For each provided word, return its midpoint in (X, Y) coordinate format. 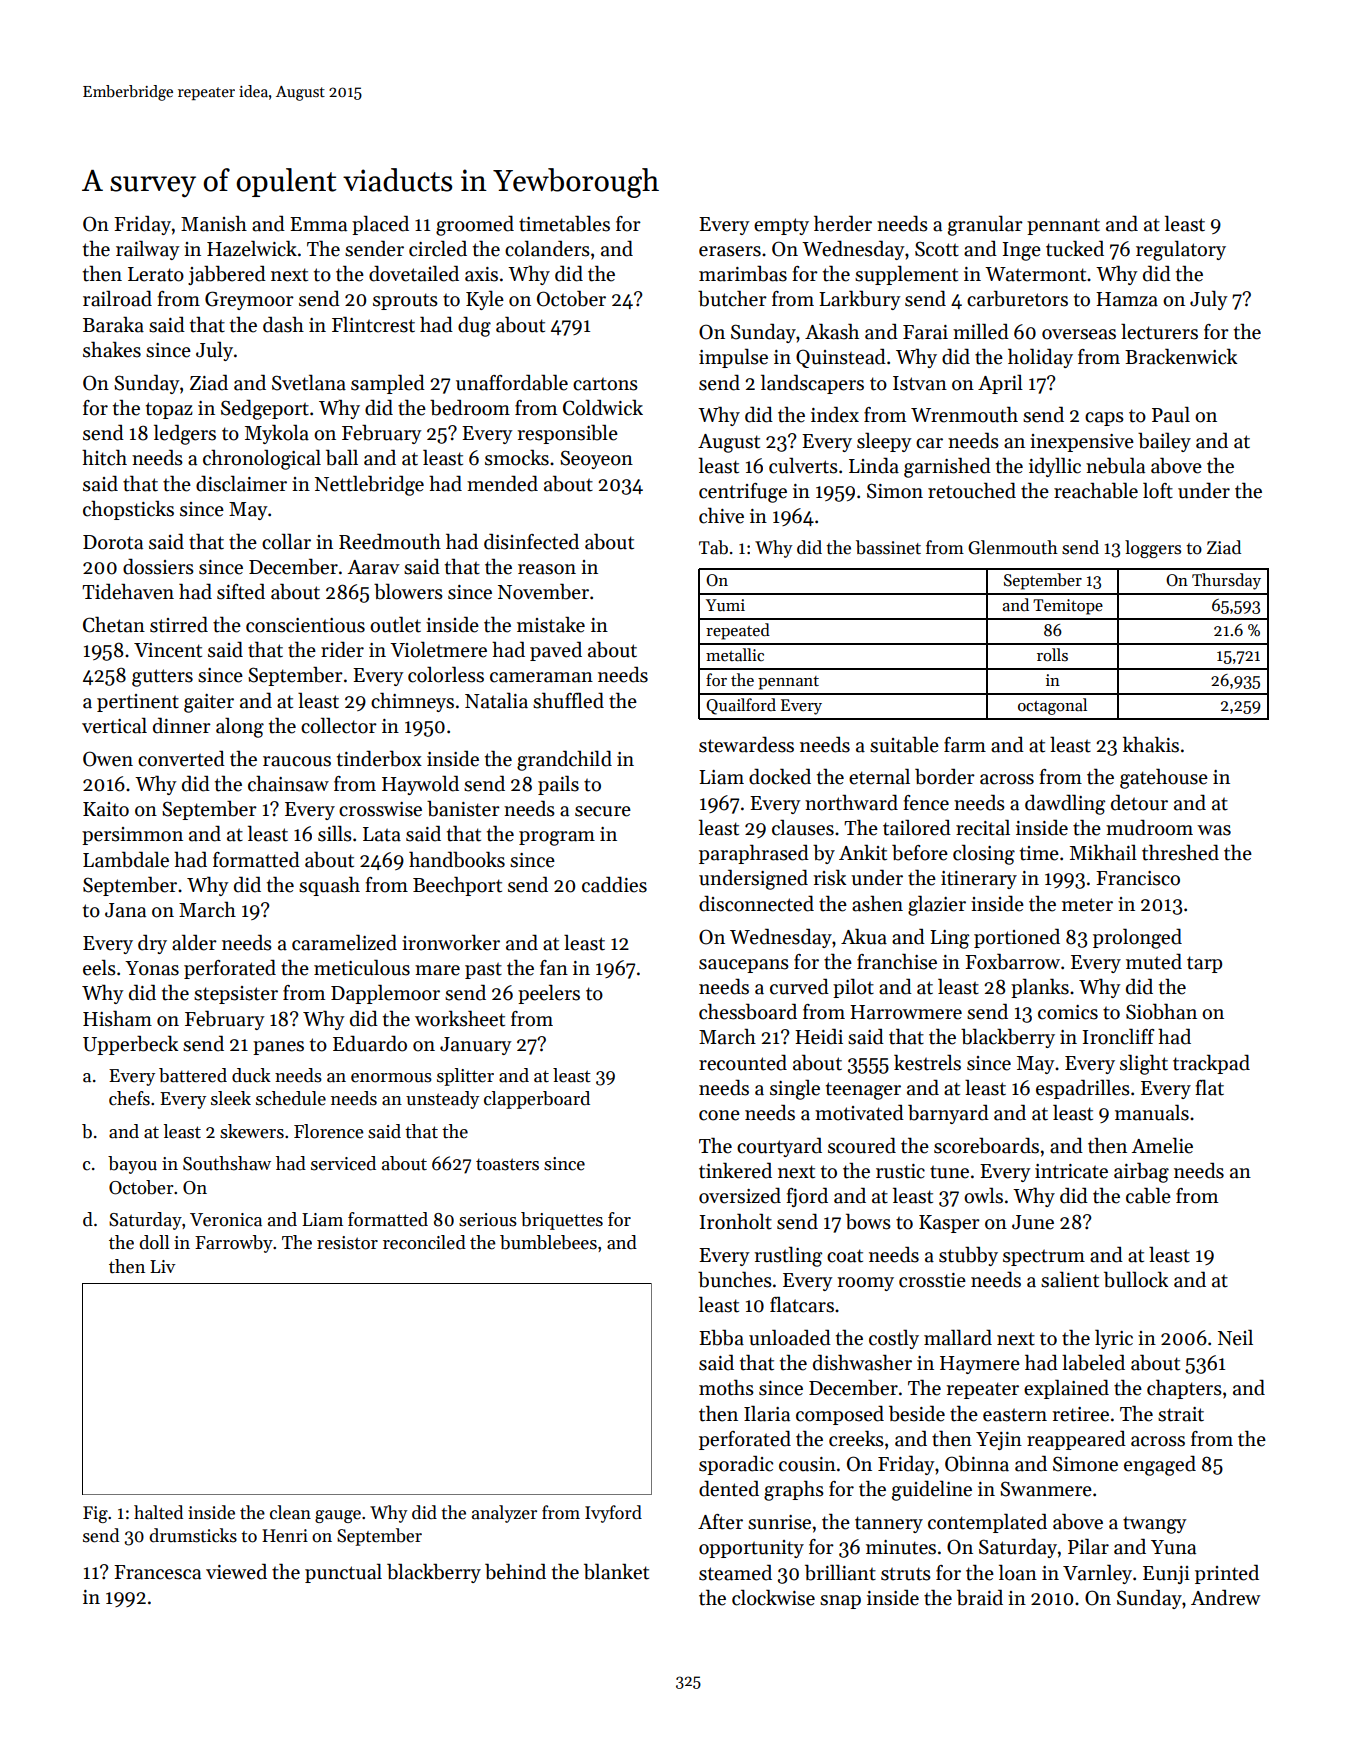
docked (780, 776)
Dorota (113, 542)
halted (158, 1512)
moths (726, 1387)
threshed (1180, 852)
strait (1181, 1414)
